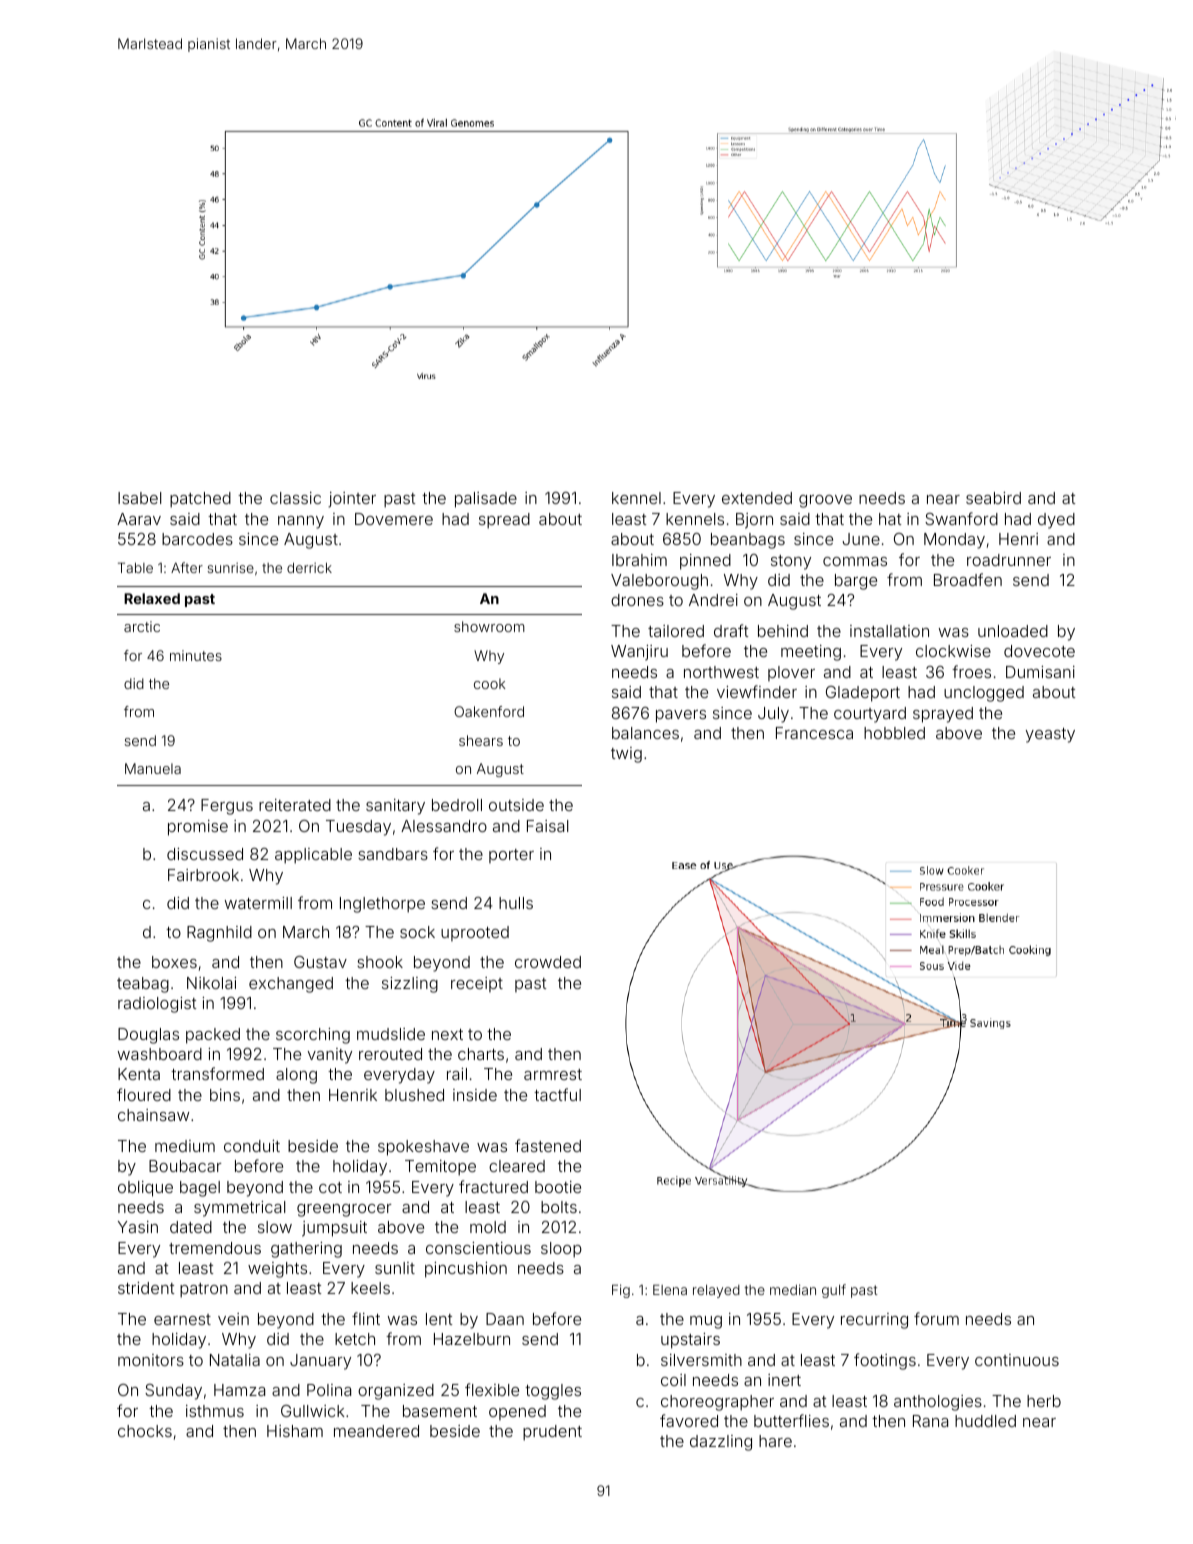 The height and width of the screenshot is (1544, 1193). Describe the element at coordinates (486, 500) in the screenshot. I see `palisade` at that location.
